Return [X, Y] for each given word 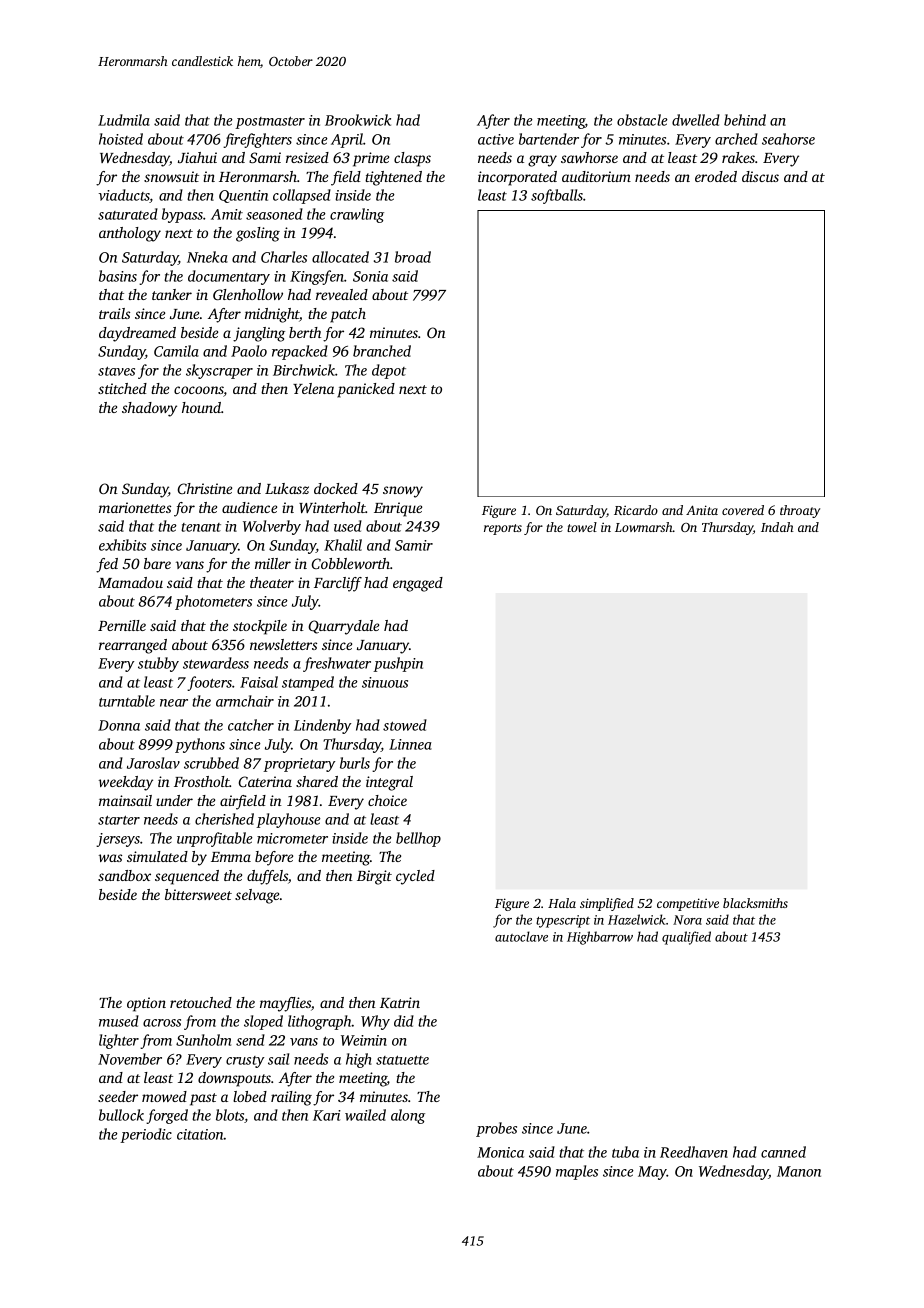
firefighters [257, 140]
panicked [366, 390]
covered [743, 510]
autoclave [521, 936]
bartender [549, 139]
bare [157, 563]
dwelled [696, 120]
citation [200, 1134]
